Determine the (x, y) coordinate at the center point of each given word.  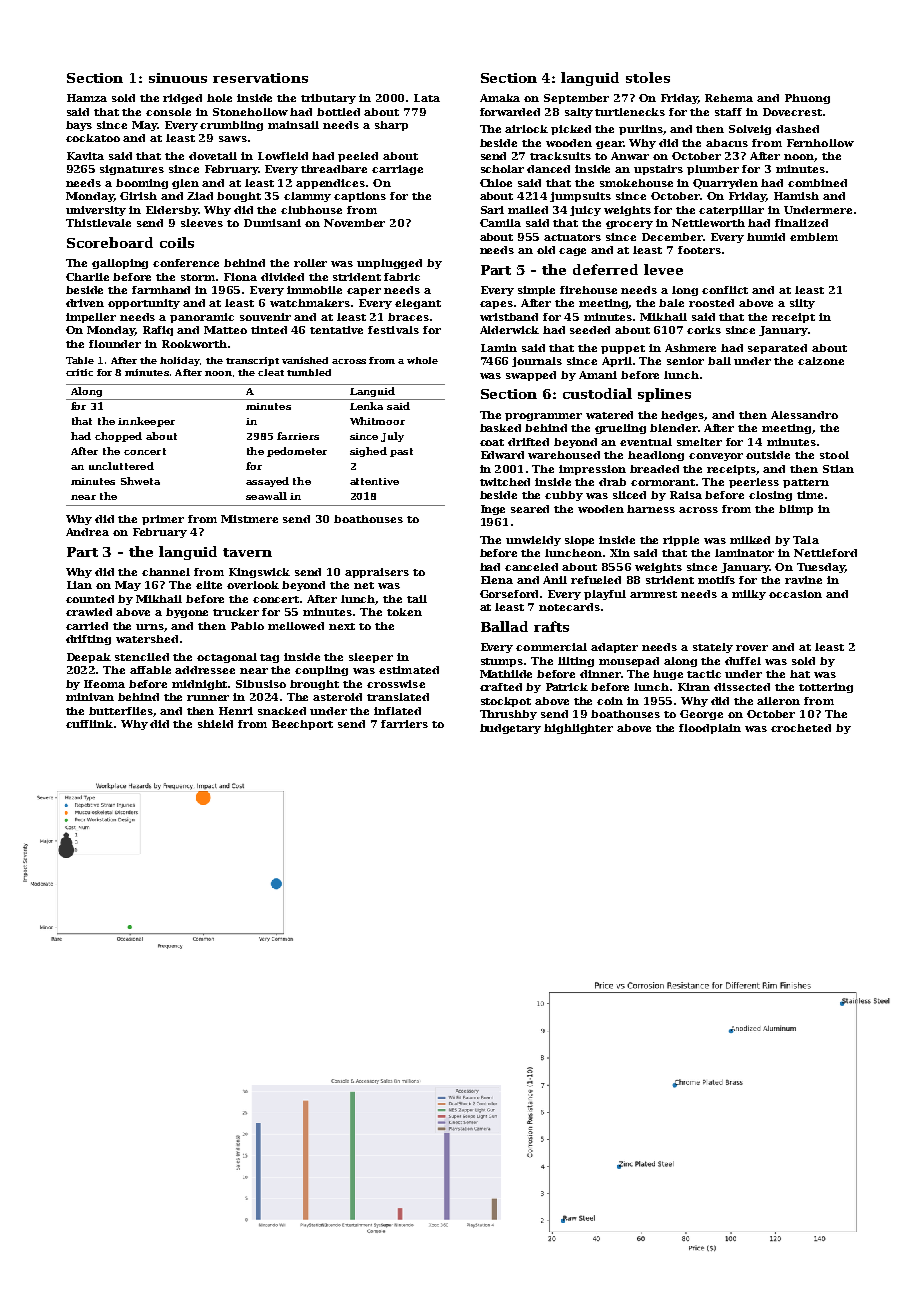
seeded (590, 330)
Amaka (500, 98)
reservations (260, 78)
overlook (253, 585)
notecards (569, 607)
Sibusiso (261, 684)
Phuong (807, 99)
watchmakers (310, 303)
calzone (821, 361)
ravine (803, 580)
